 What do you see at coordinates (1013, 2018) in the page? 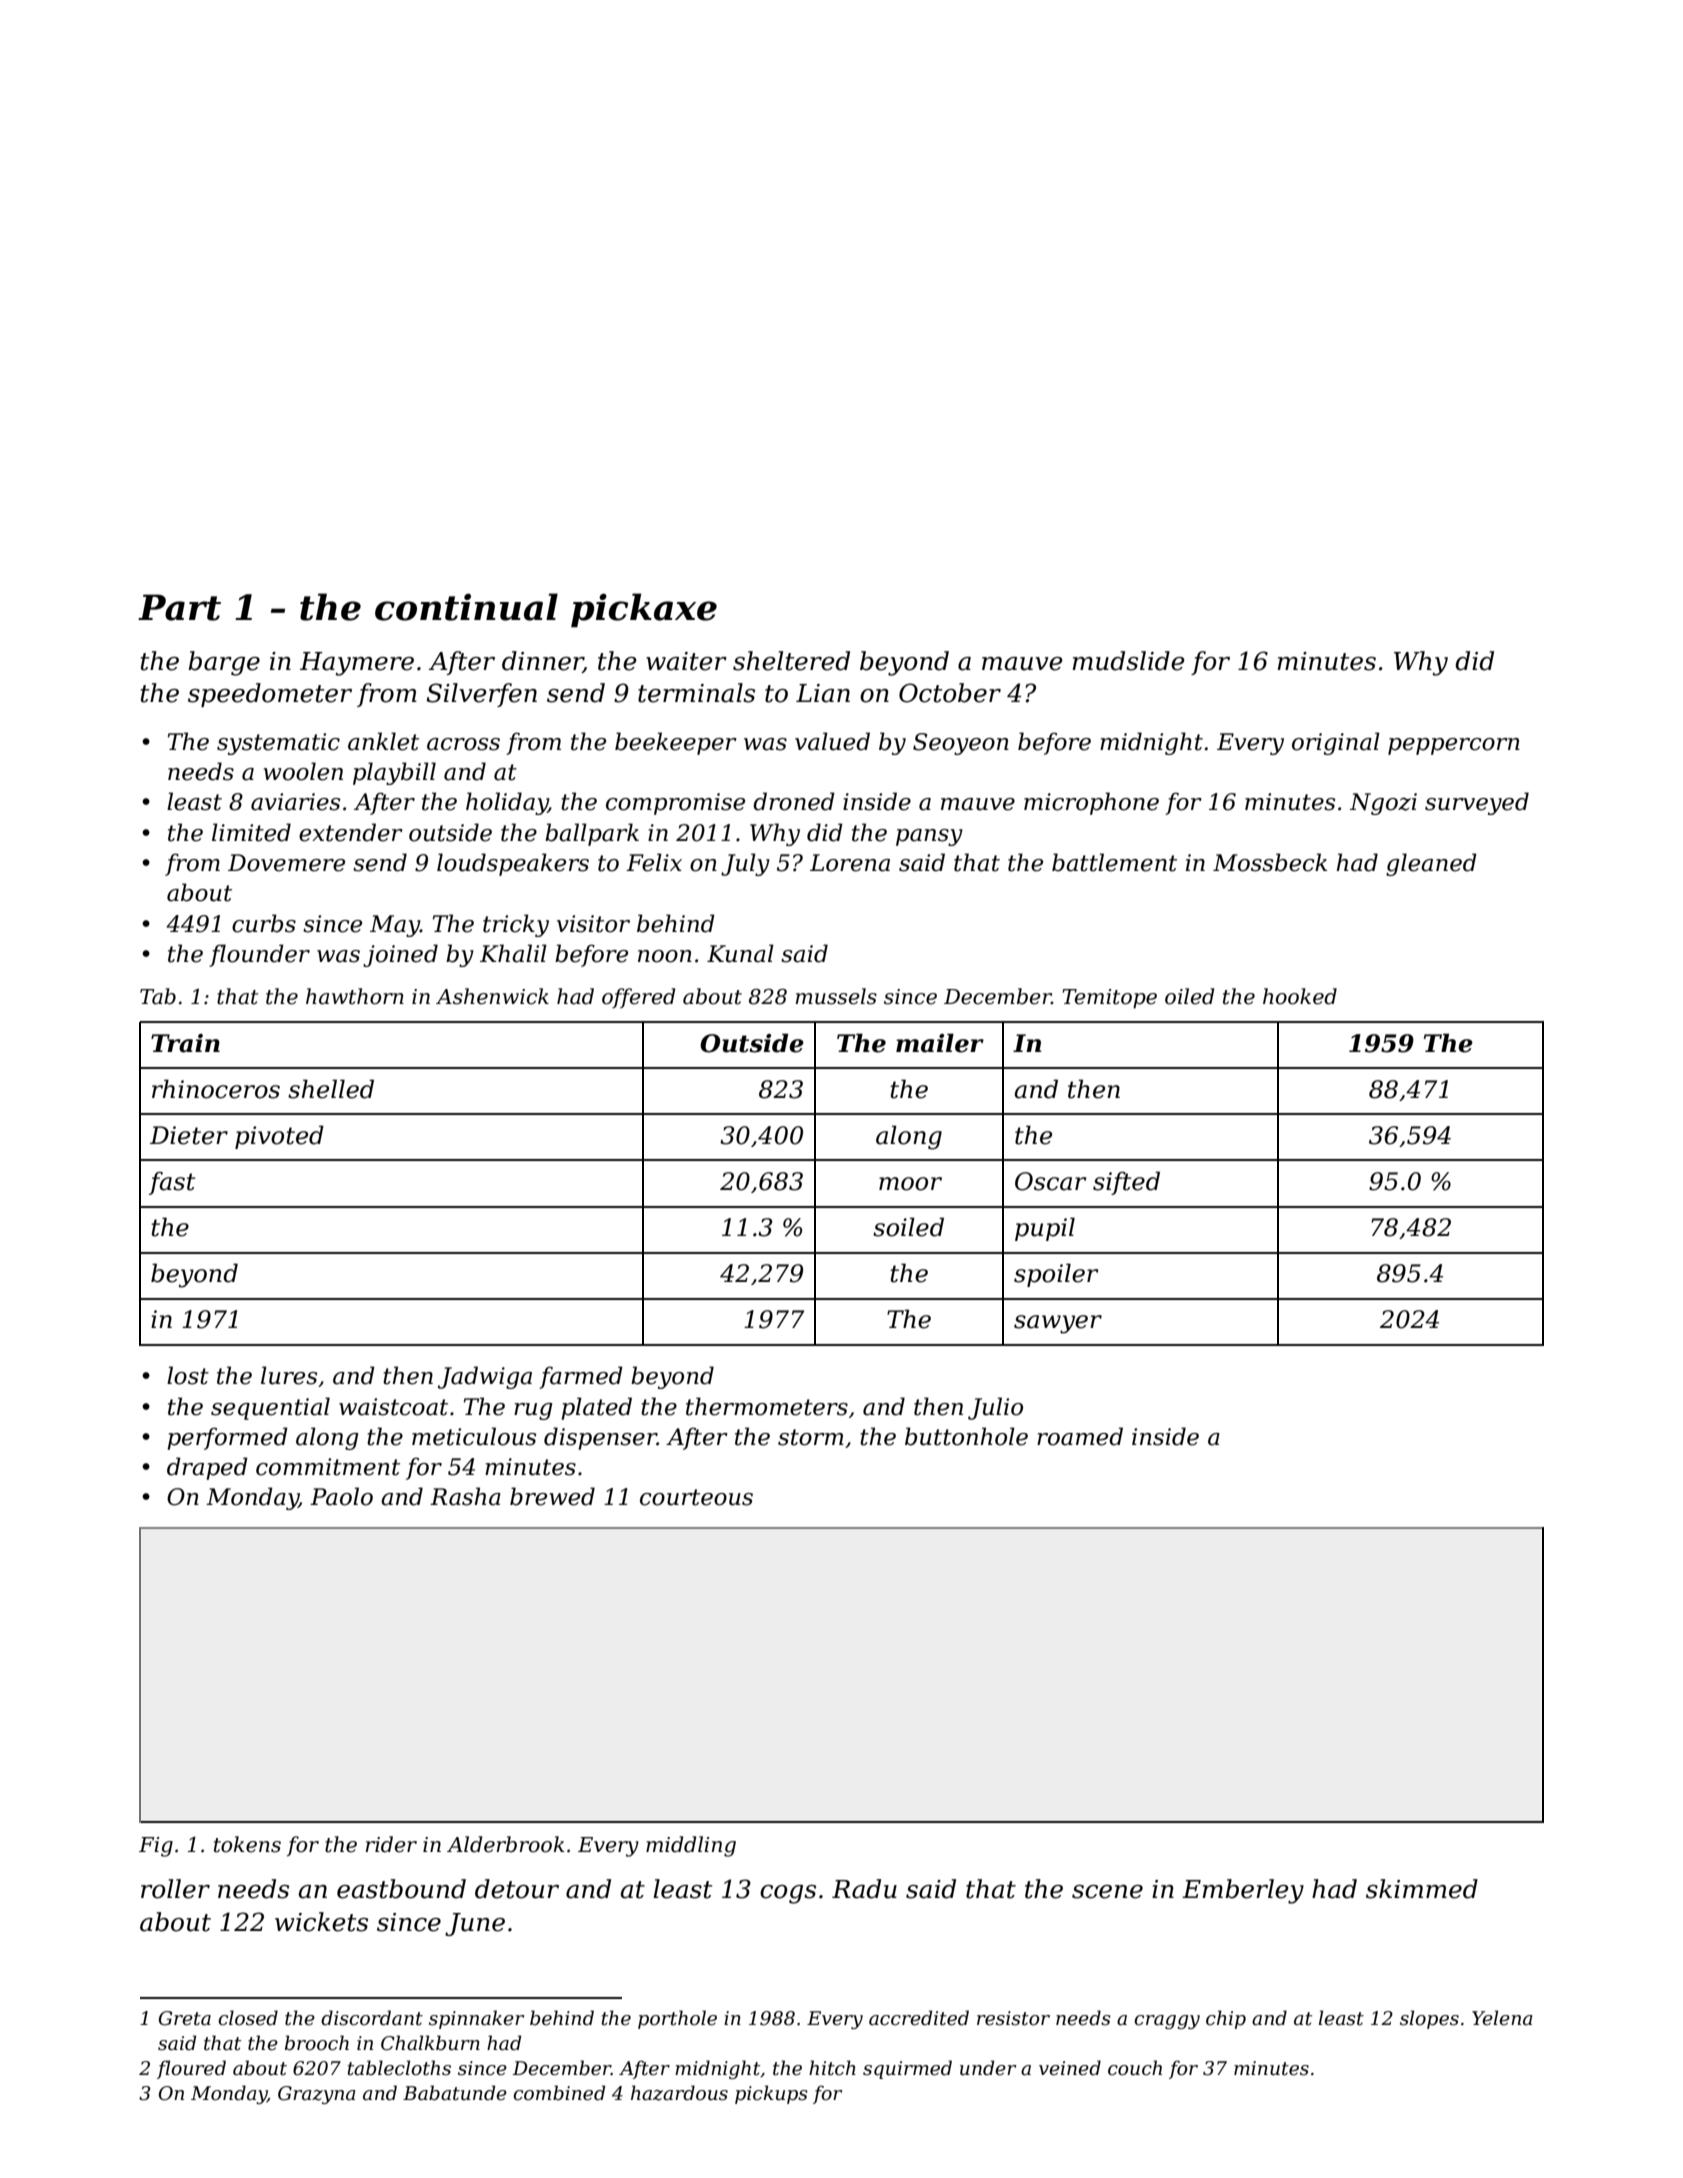
I see `resistor` at bounding box center [1013, 2018].
